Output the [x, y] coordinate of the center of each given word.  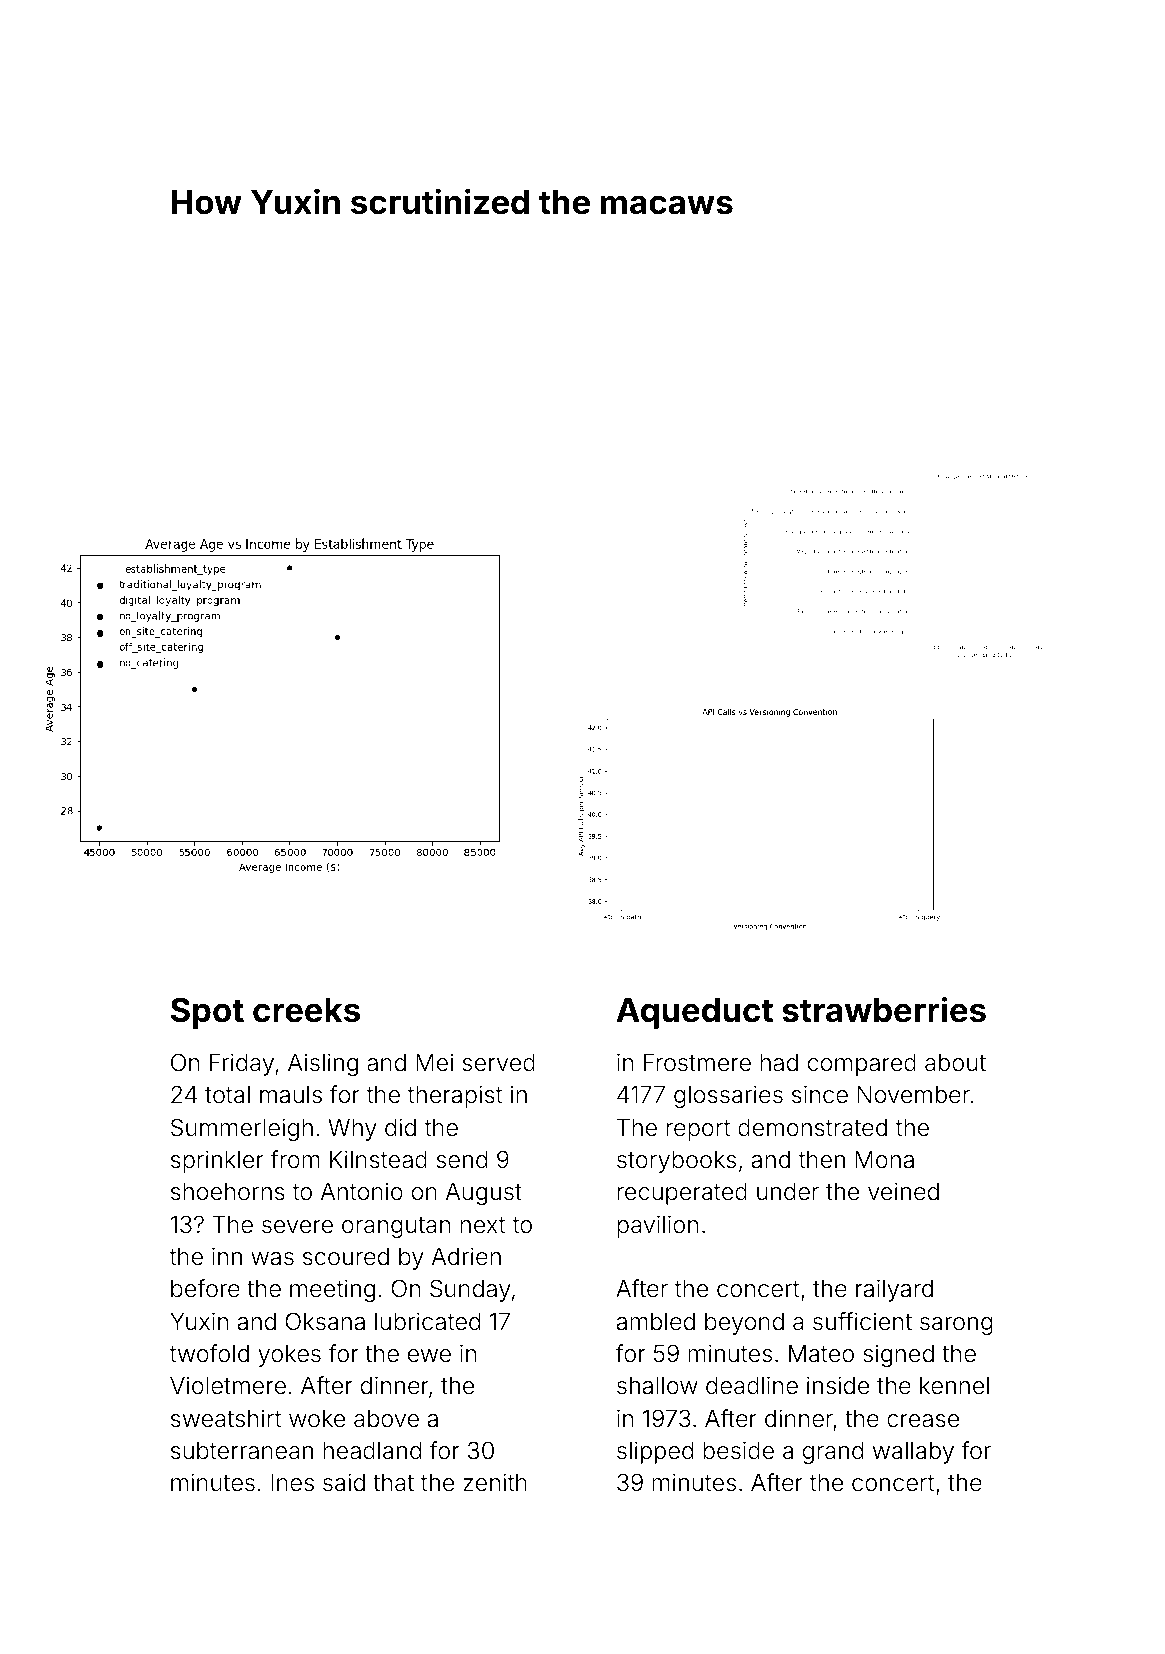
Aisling [323, 1064]
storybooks [676, 1162]
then [821, 1160]
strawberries [884, 1009]
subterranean [242, 1451]
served [499, 1063]
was [272, 1259]
